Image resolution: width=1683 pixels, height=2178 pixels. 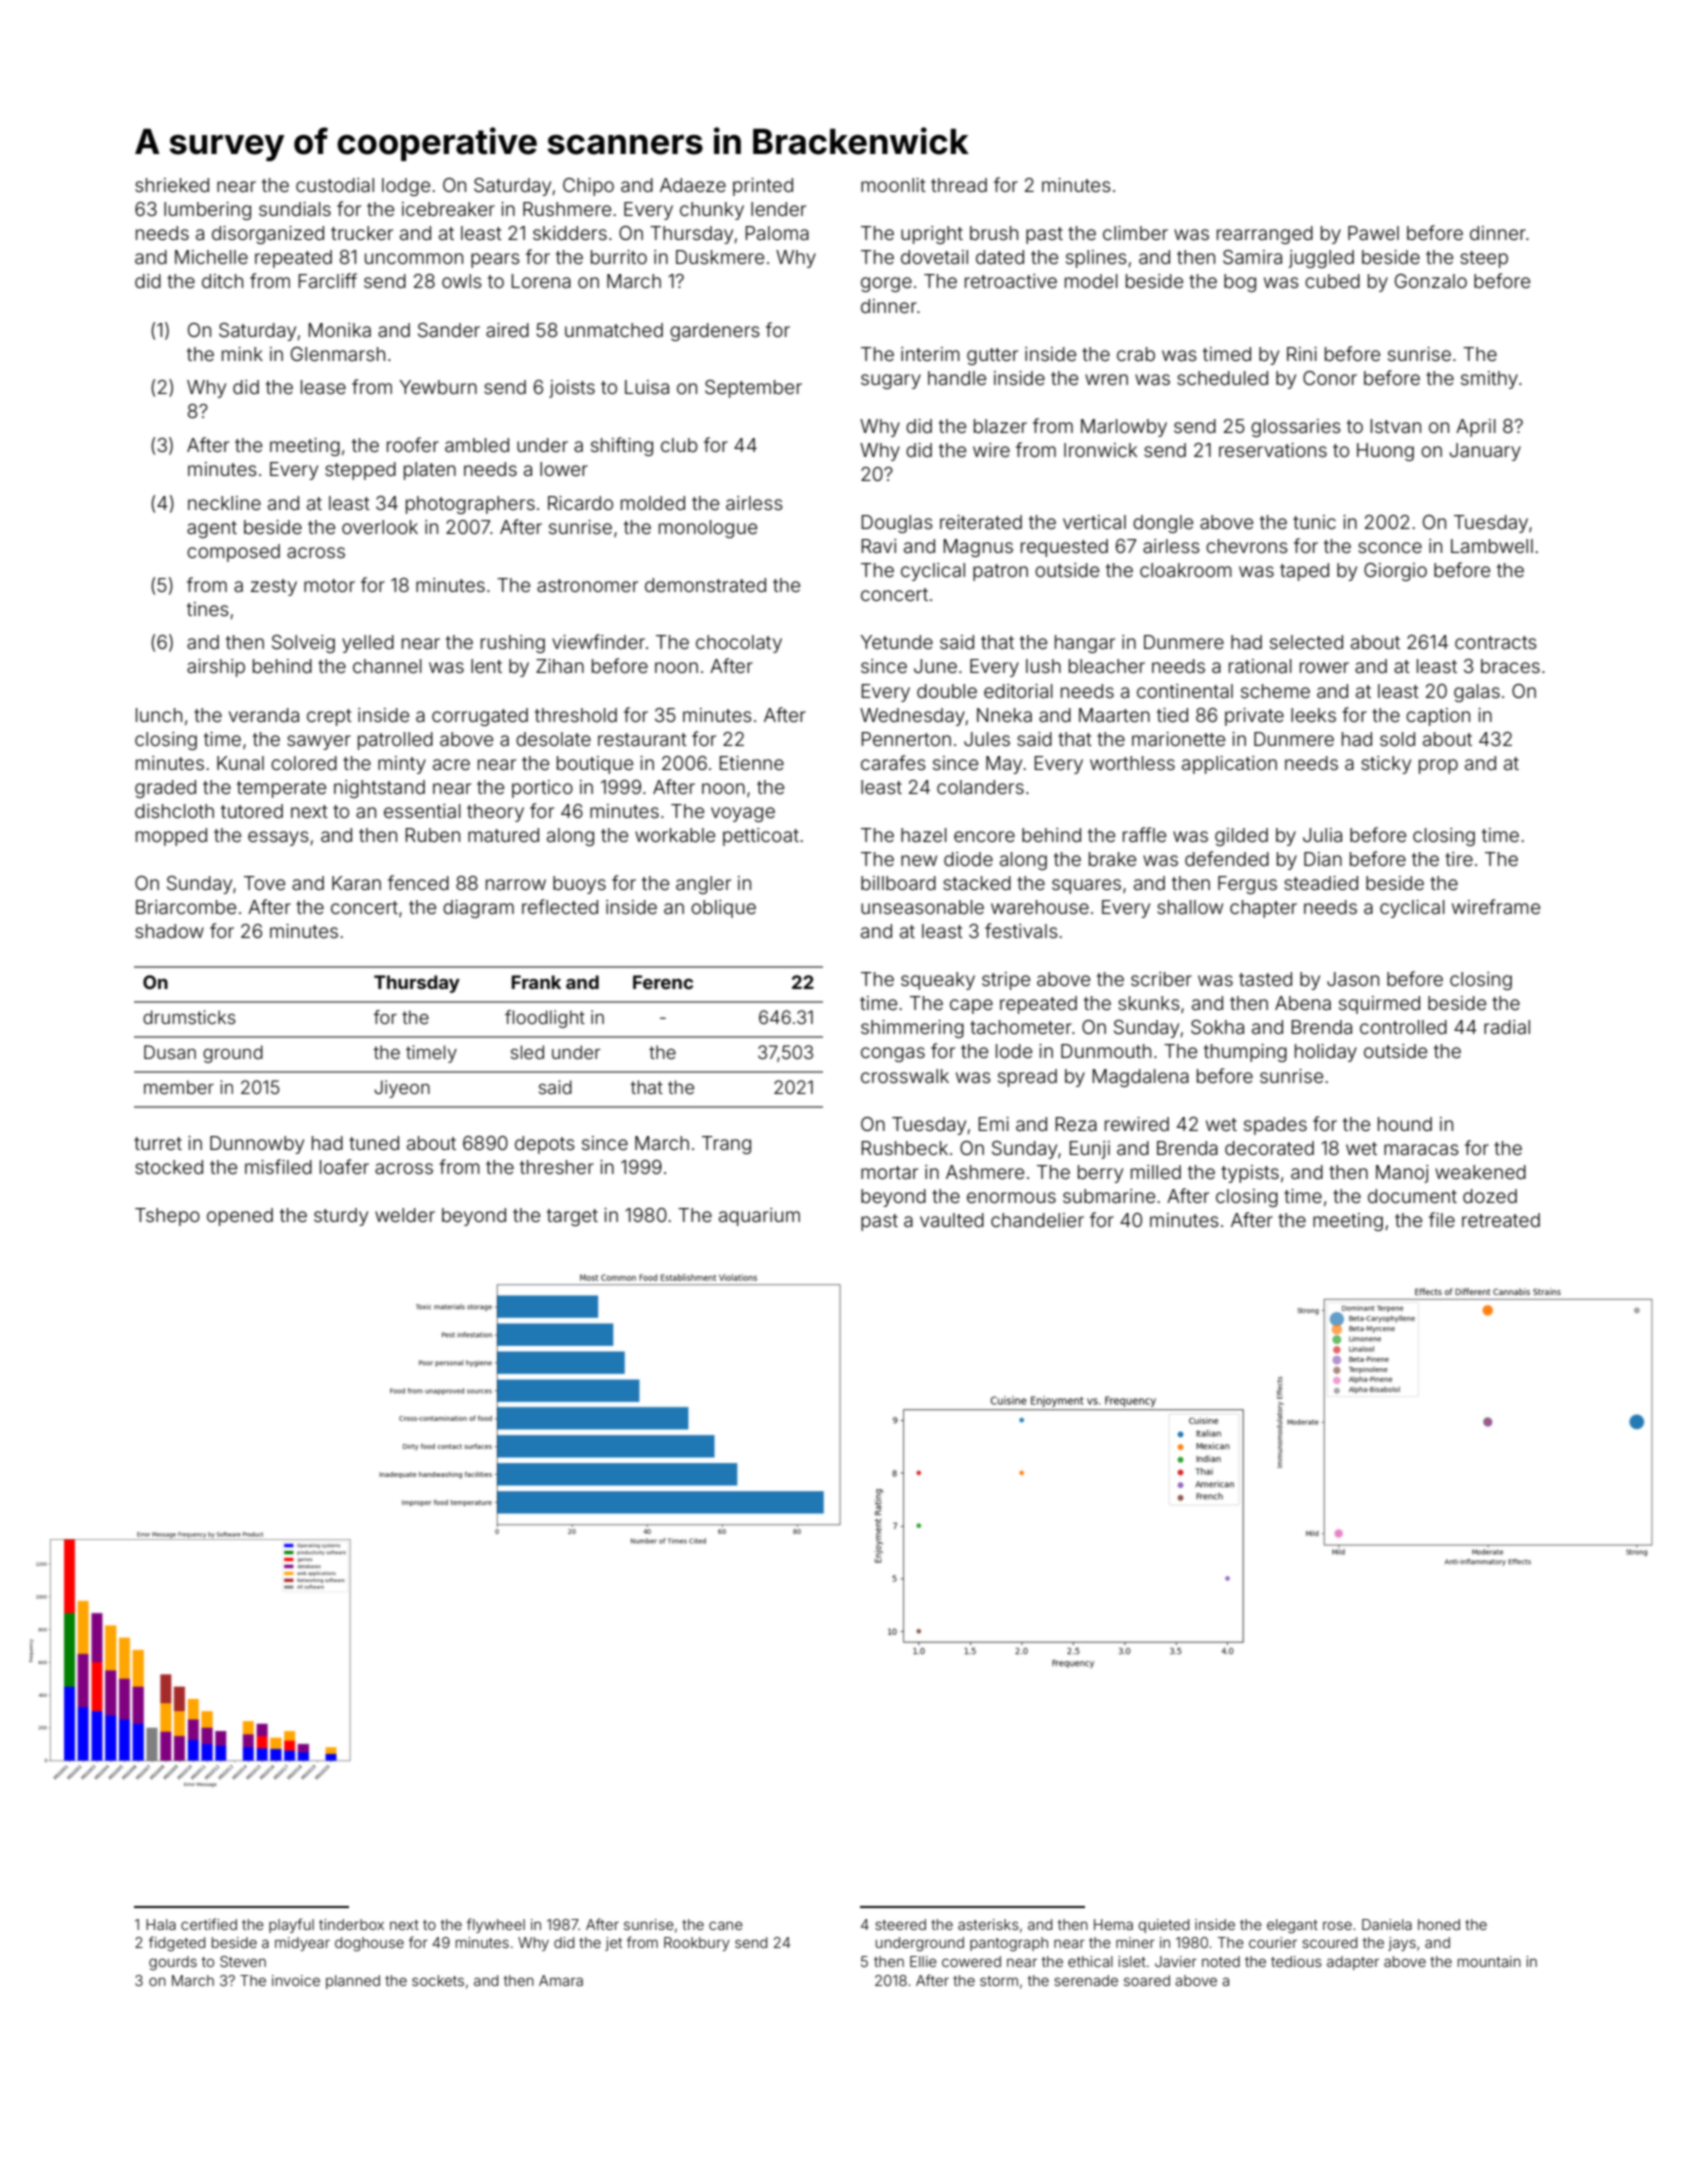 I want to click on vaulted, so click(x=952, y=1220).
